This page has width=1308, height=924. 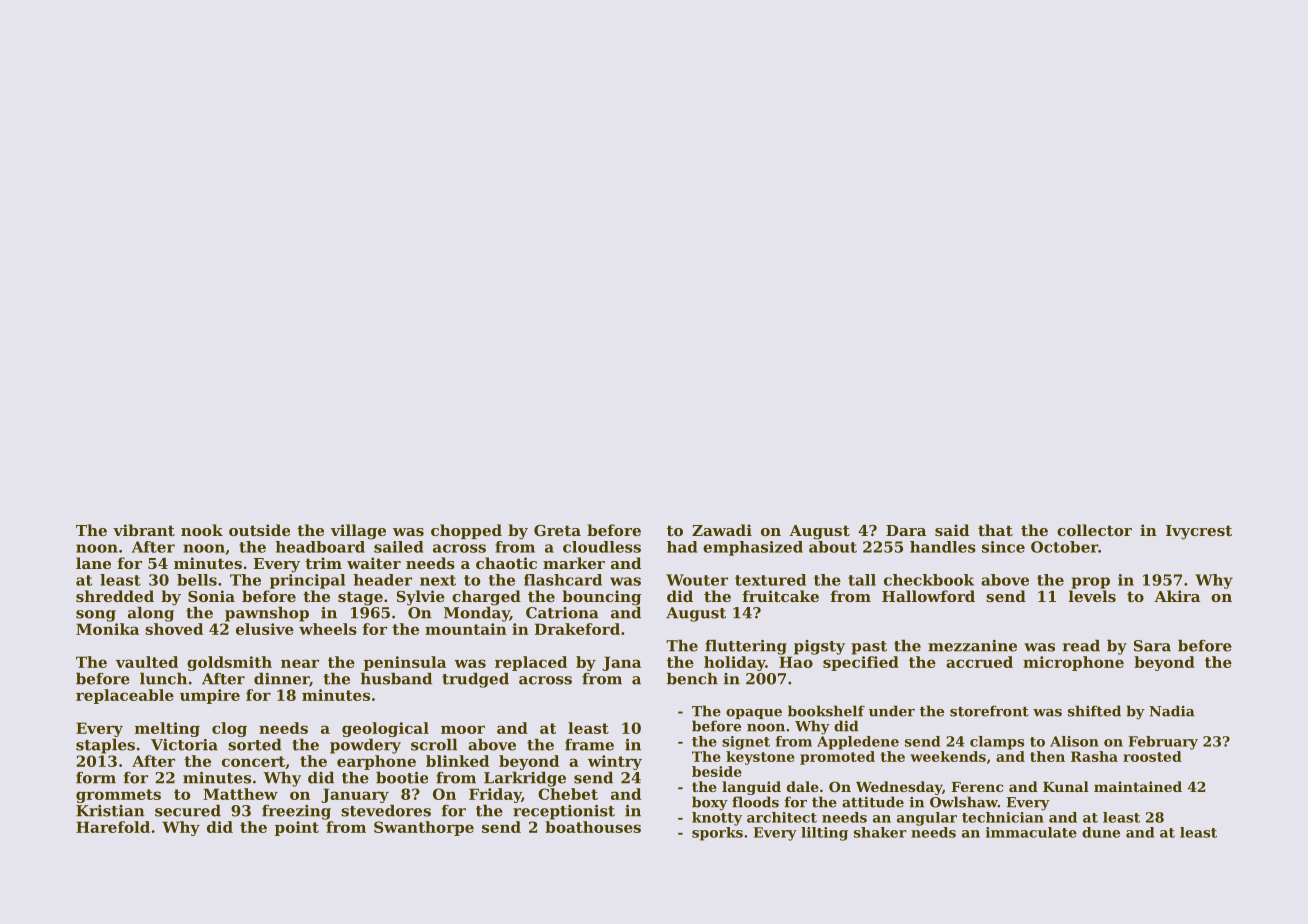 What do you see at coordinates (328, 629) in the page?
I see `wheels` at bounding box center [328, 629].
